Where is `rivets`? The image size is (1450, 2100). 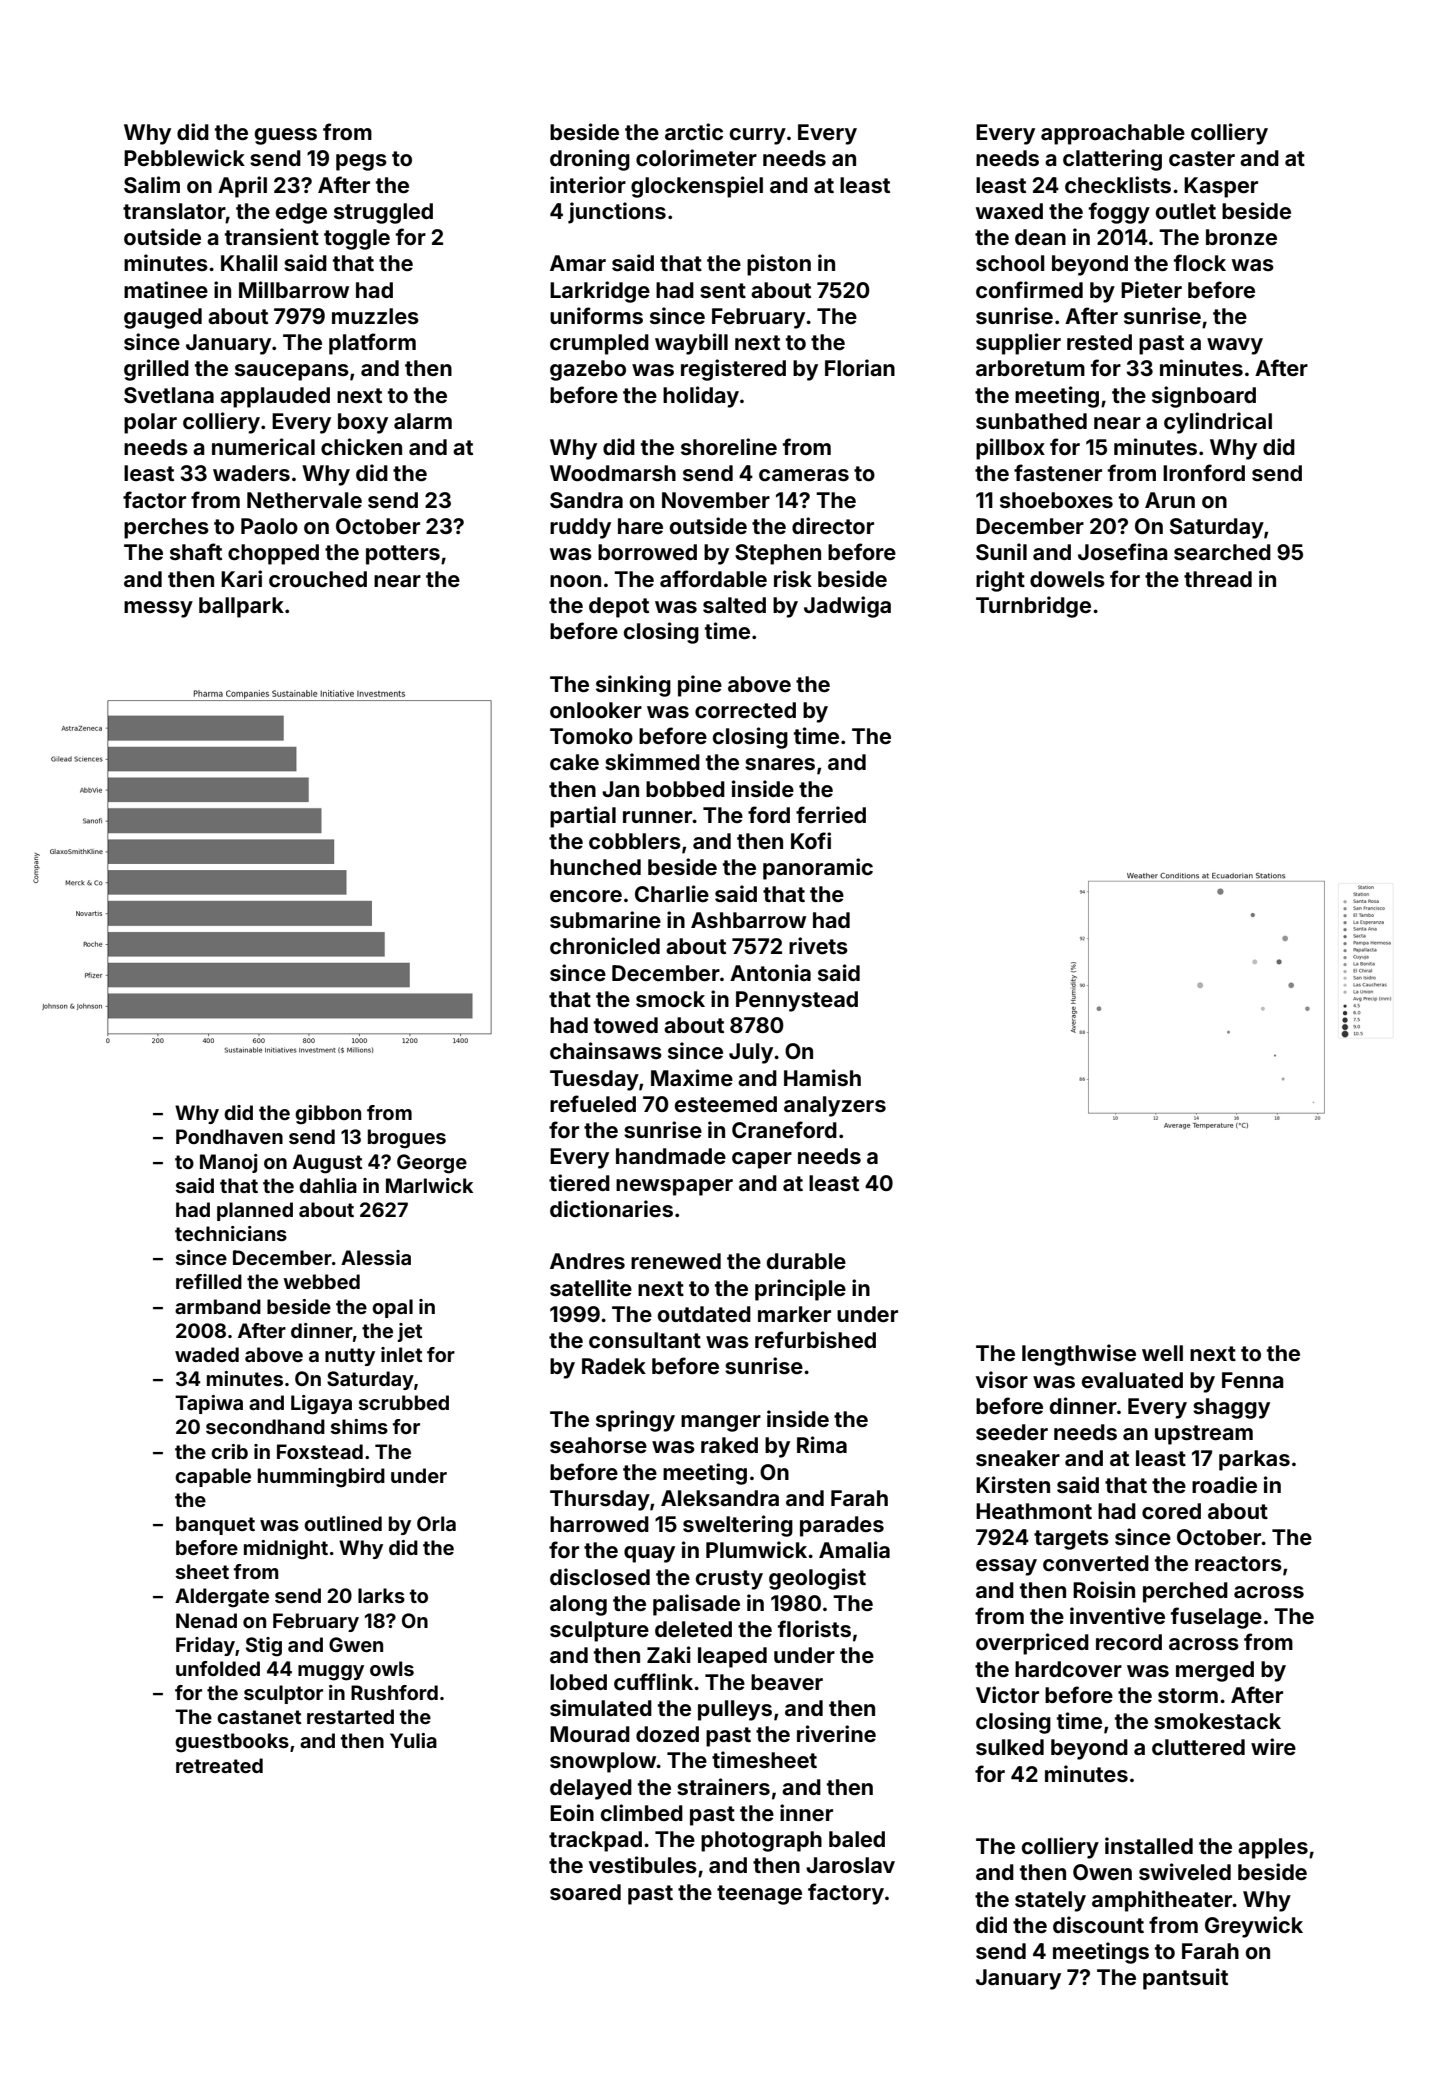
rivets is located at coordinates (818, 945).
